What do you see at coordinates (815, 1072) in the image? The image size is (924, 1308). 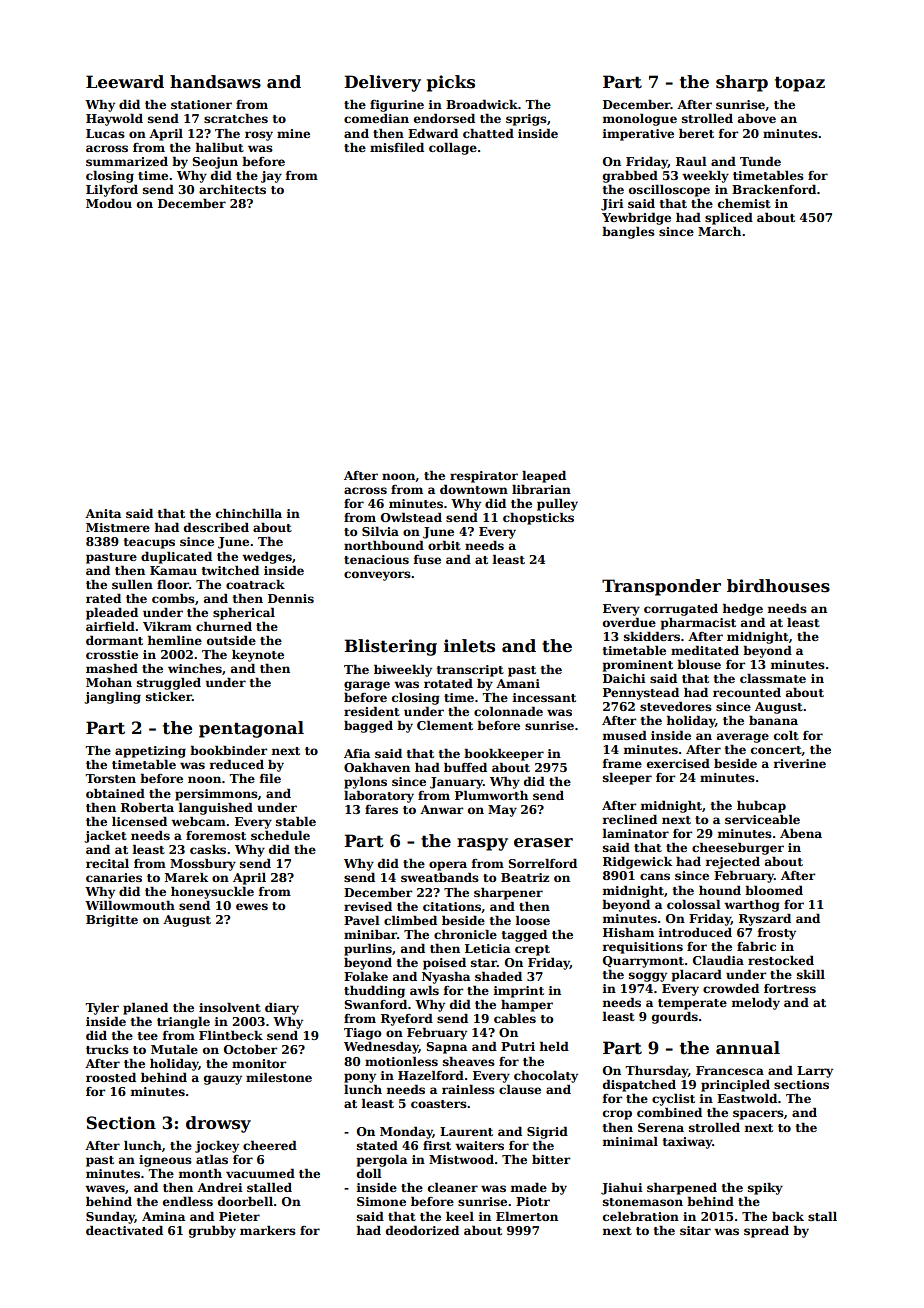 I see `Larry` at bounding box center [815, 1072].
